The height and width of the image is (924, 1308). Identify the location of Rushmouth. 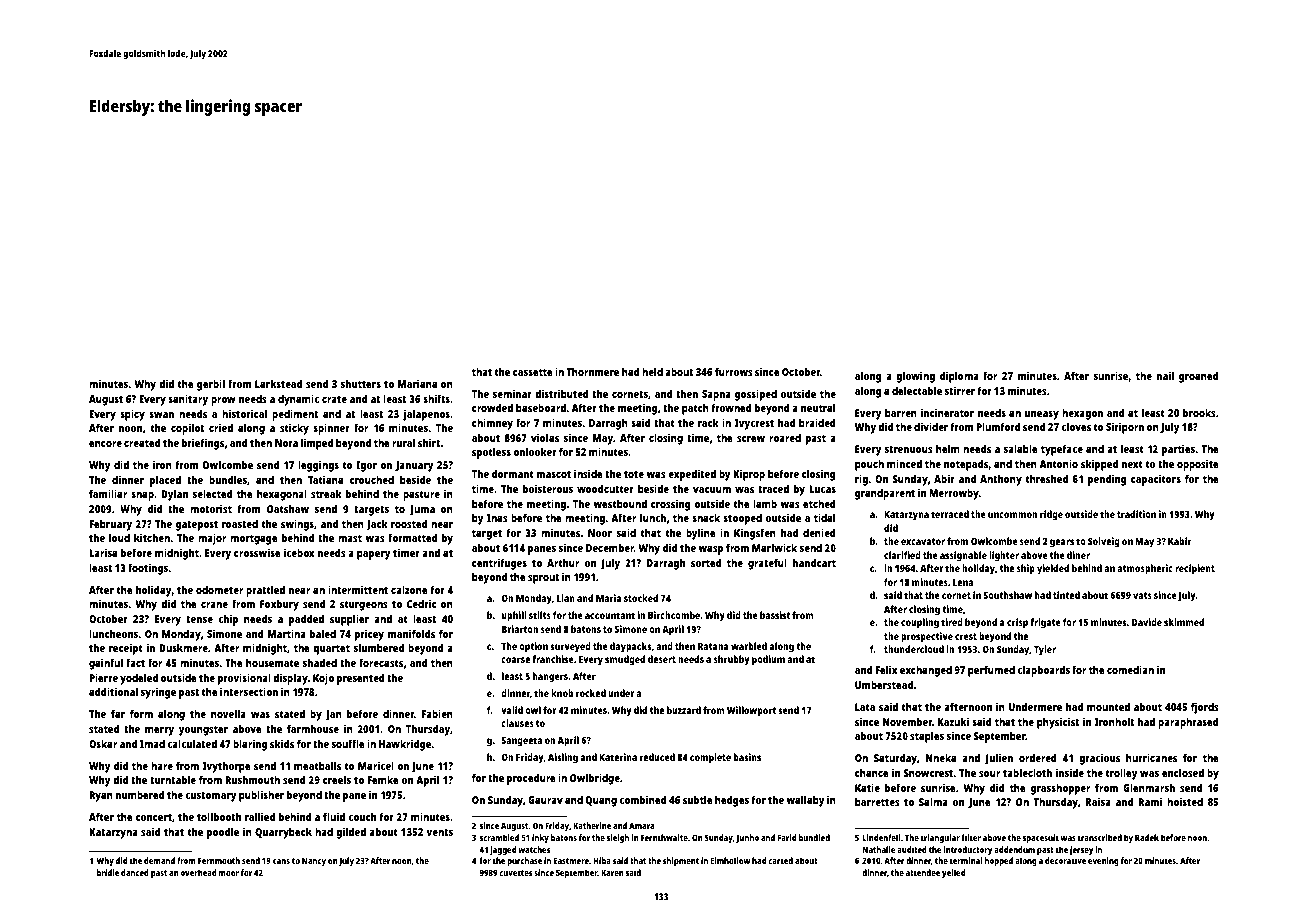
(252, 779).
